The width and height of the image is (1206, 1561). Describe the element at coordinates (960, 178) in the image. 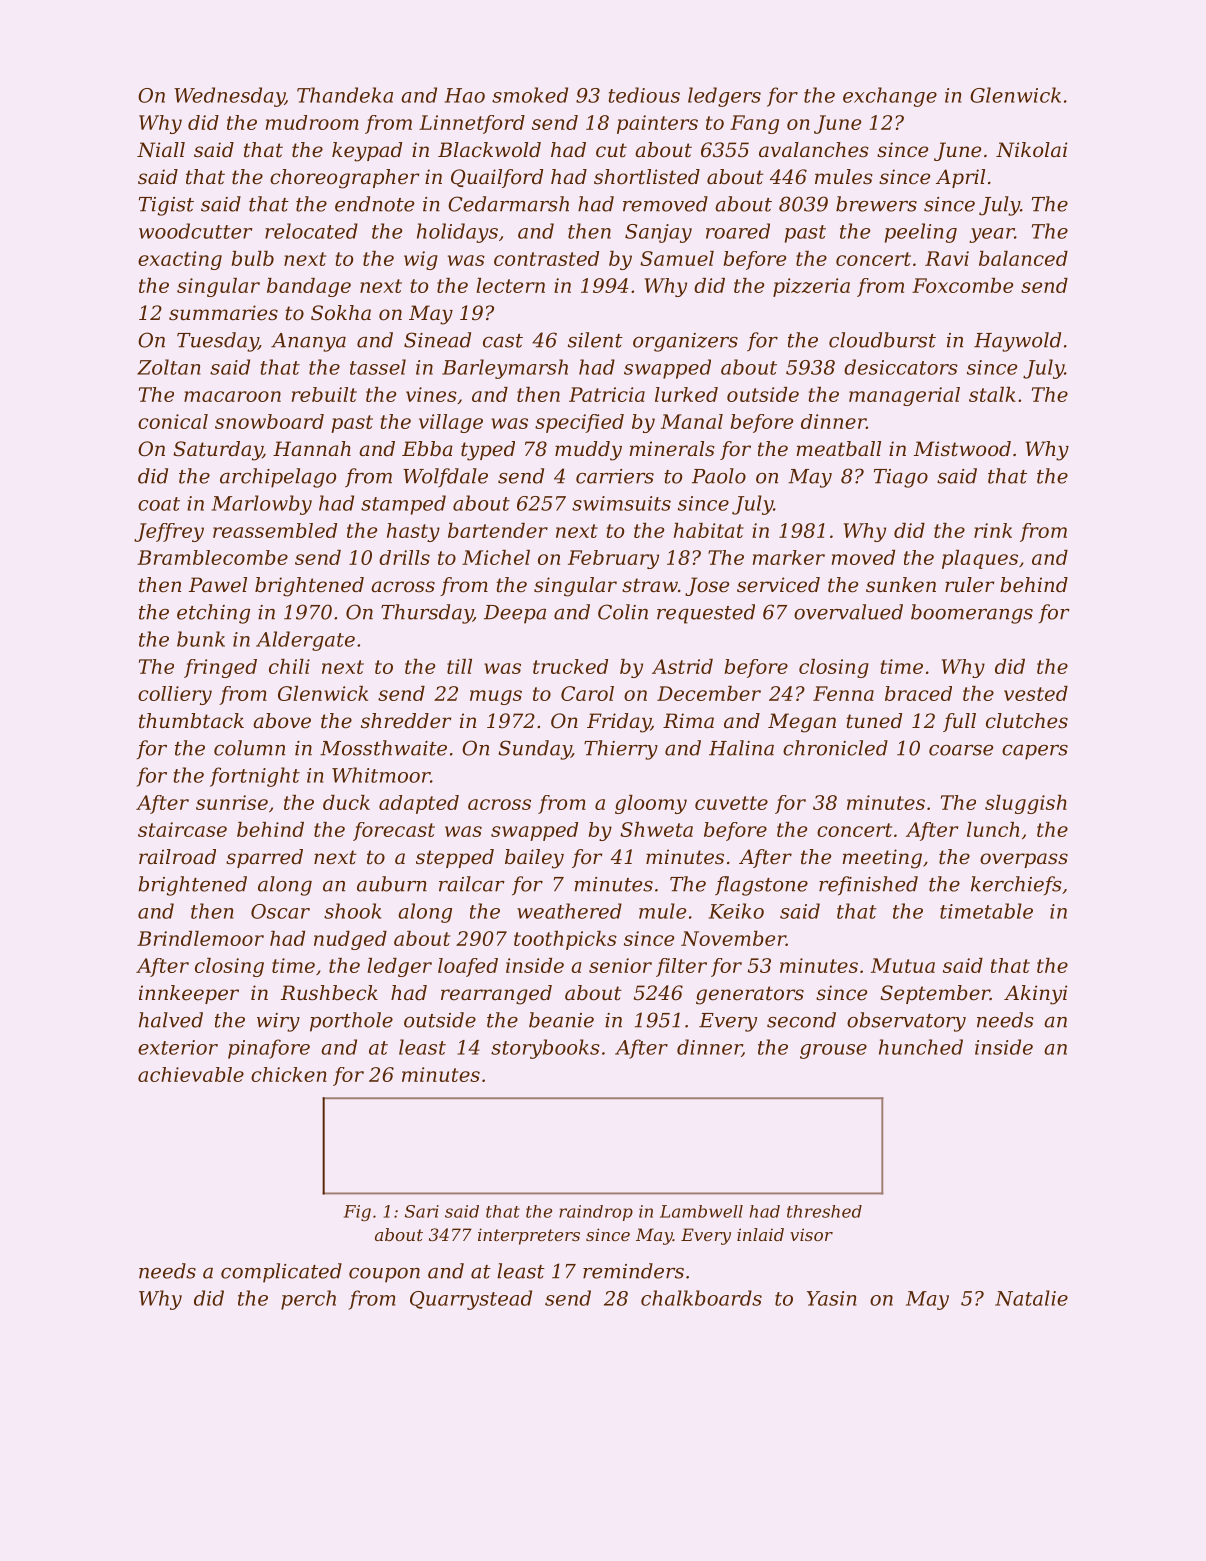

I see `April` at that location.
